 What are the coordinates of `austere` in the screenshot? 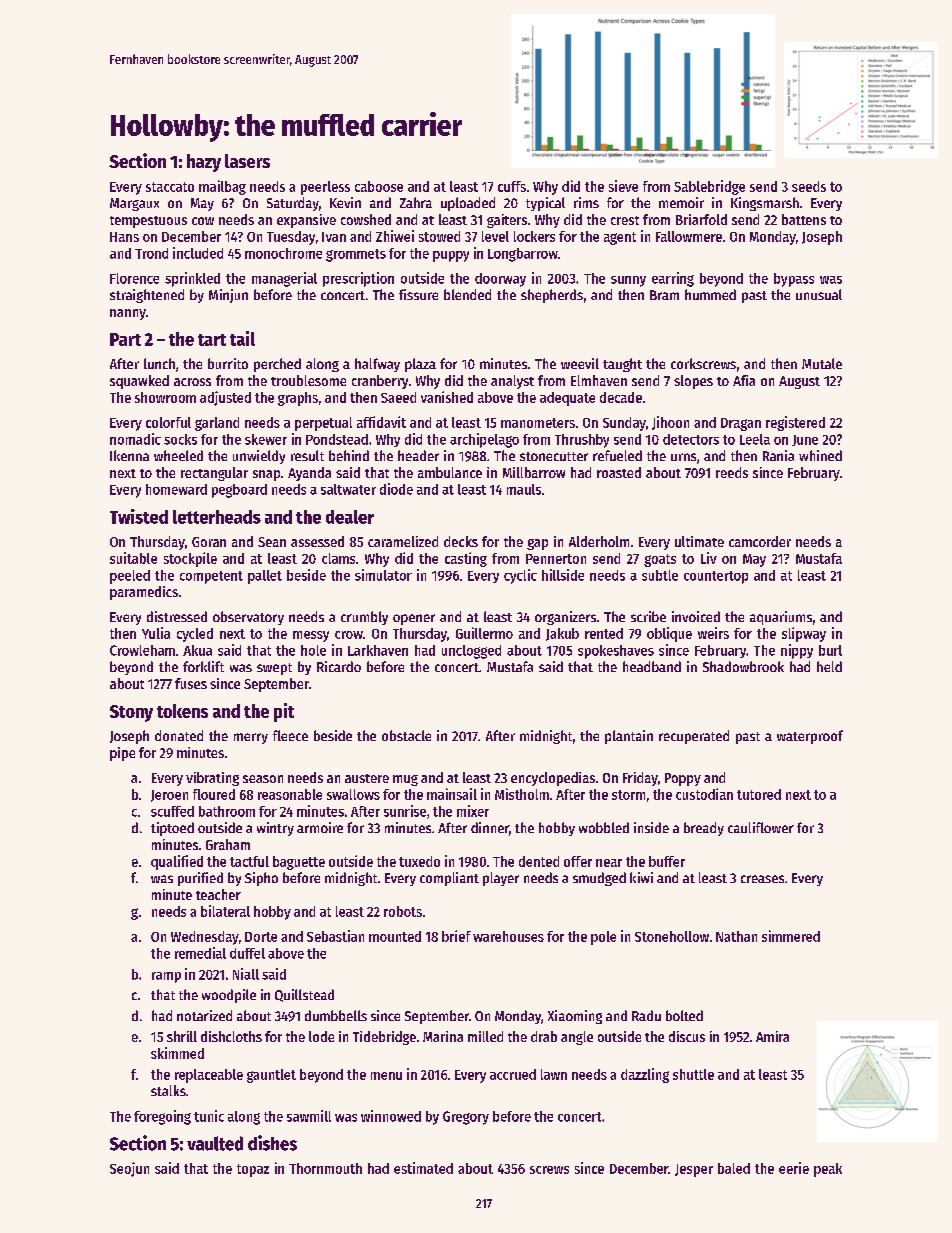 It's located at (367, 778).
